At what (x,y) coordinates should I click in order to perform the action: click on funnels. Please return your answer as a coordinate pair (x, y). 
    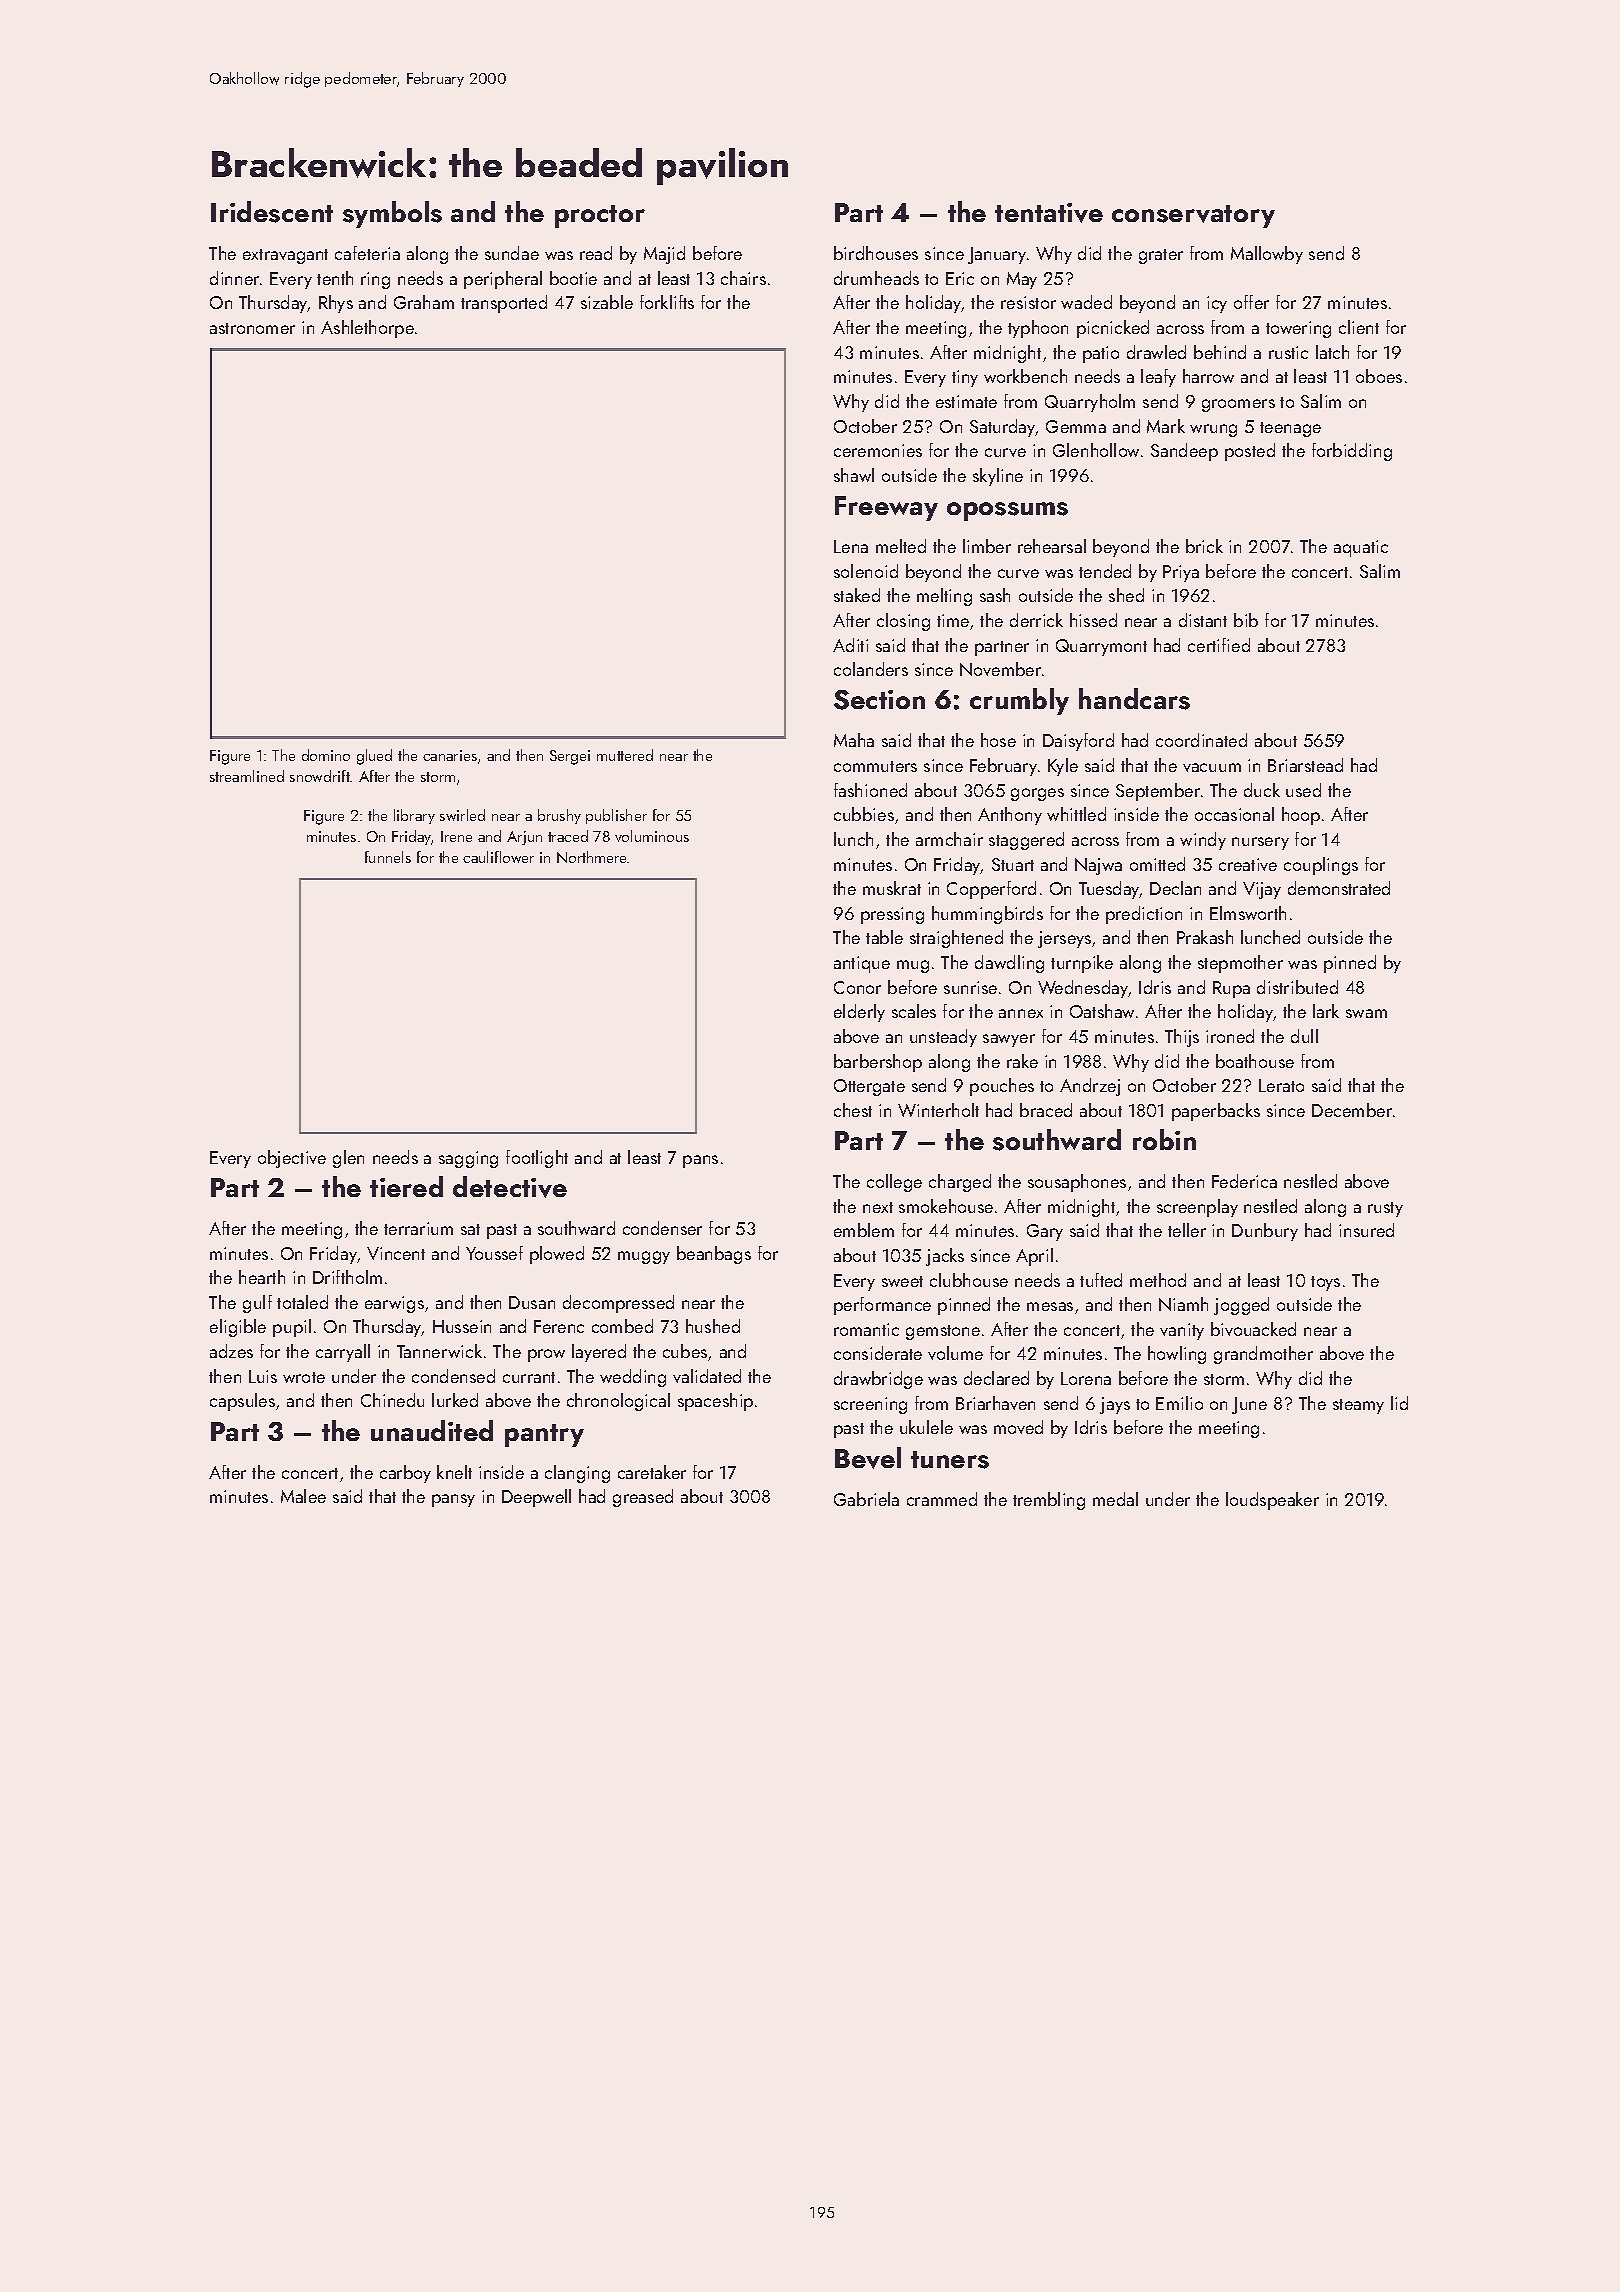
    Looking at the image, I should click on (388, 857).
